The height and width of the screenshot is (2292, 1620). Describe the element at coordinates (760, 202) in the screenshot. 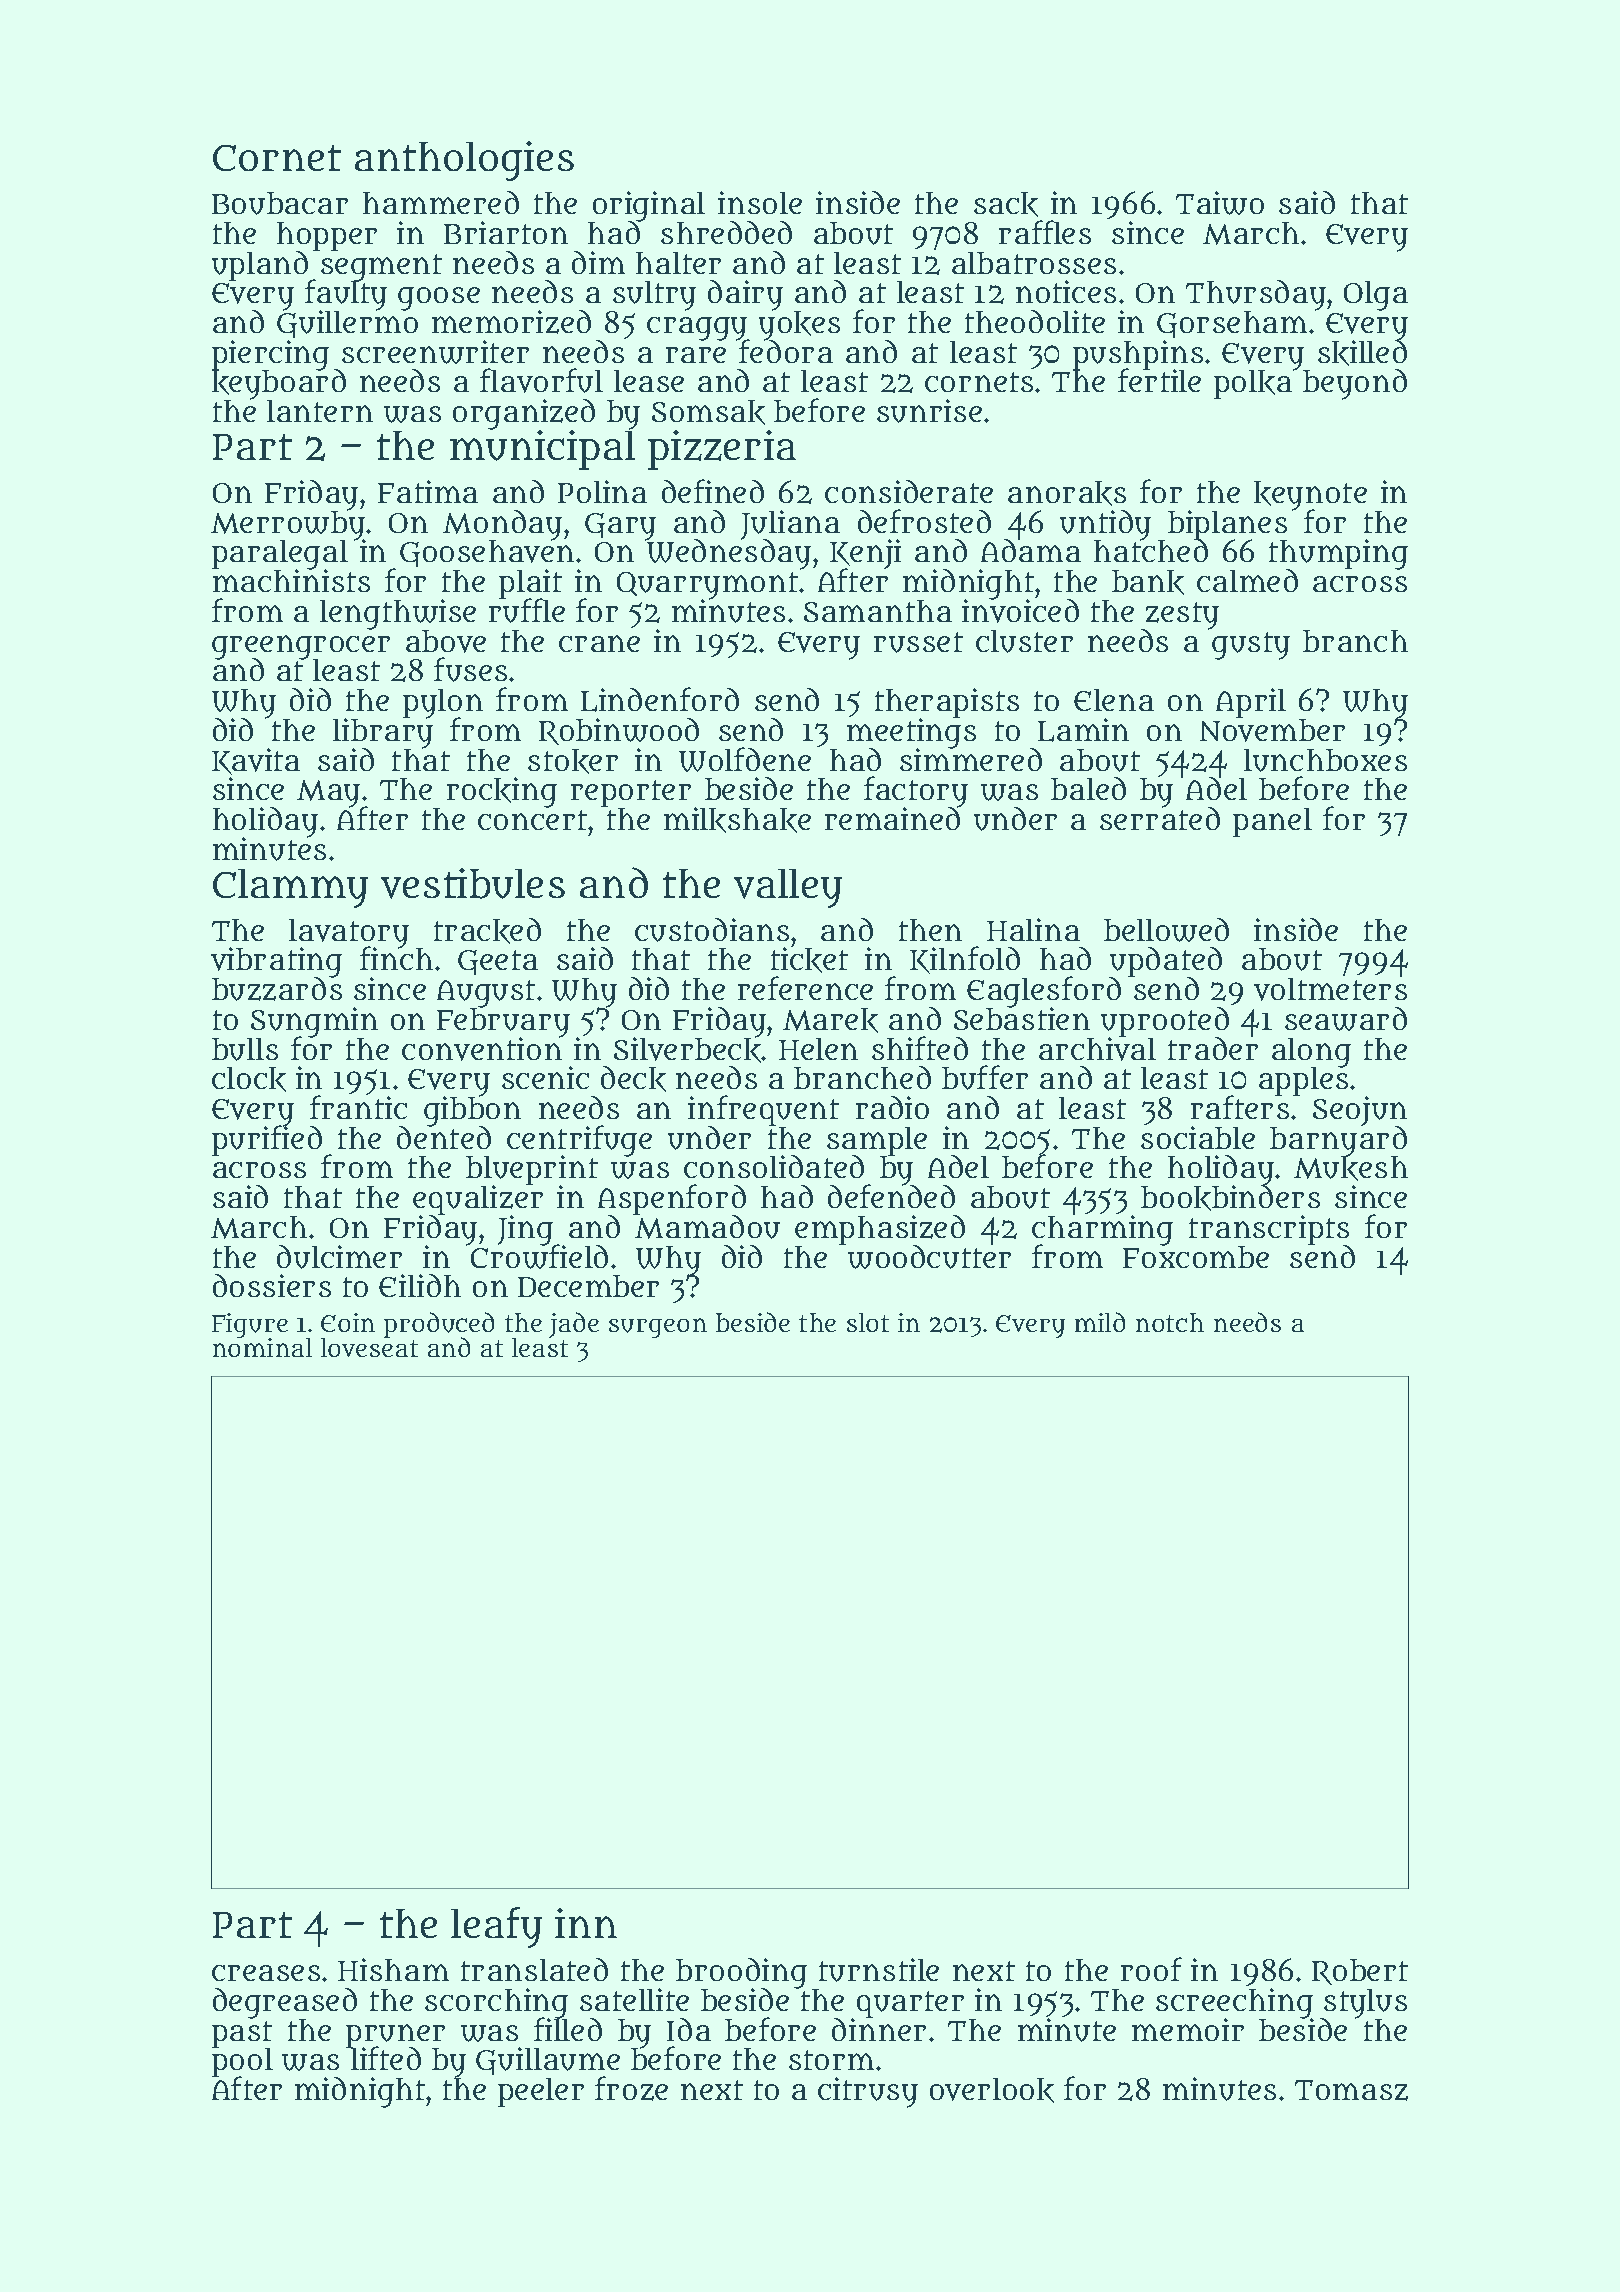

I see `insole` at that location.
